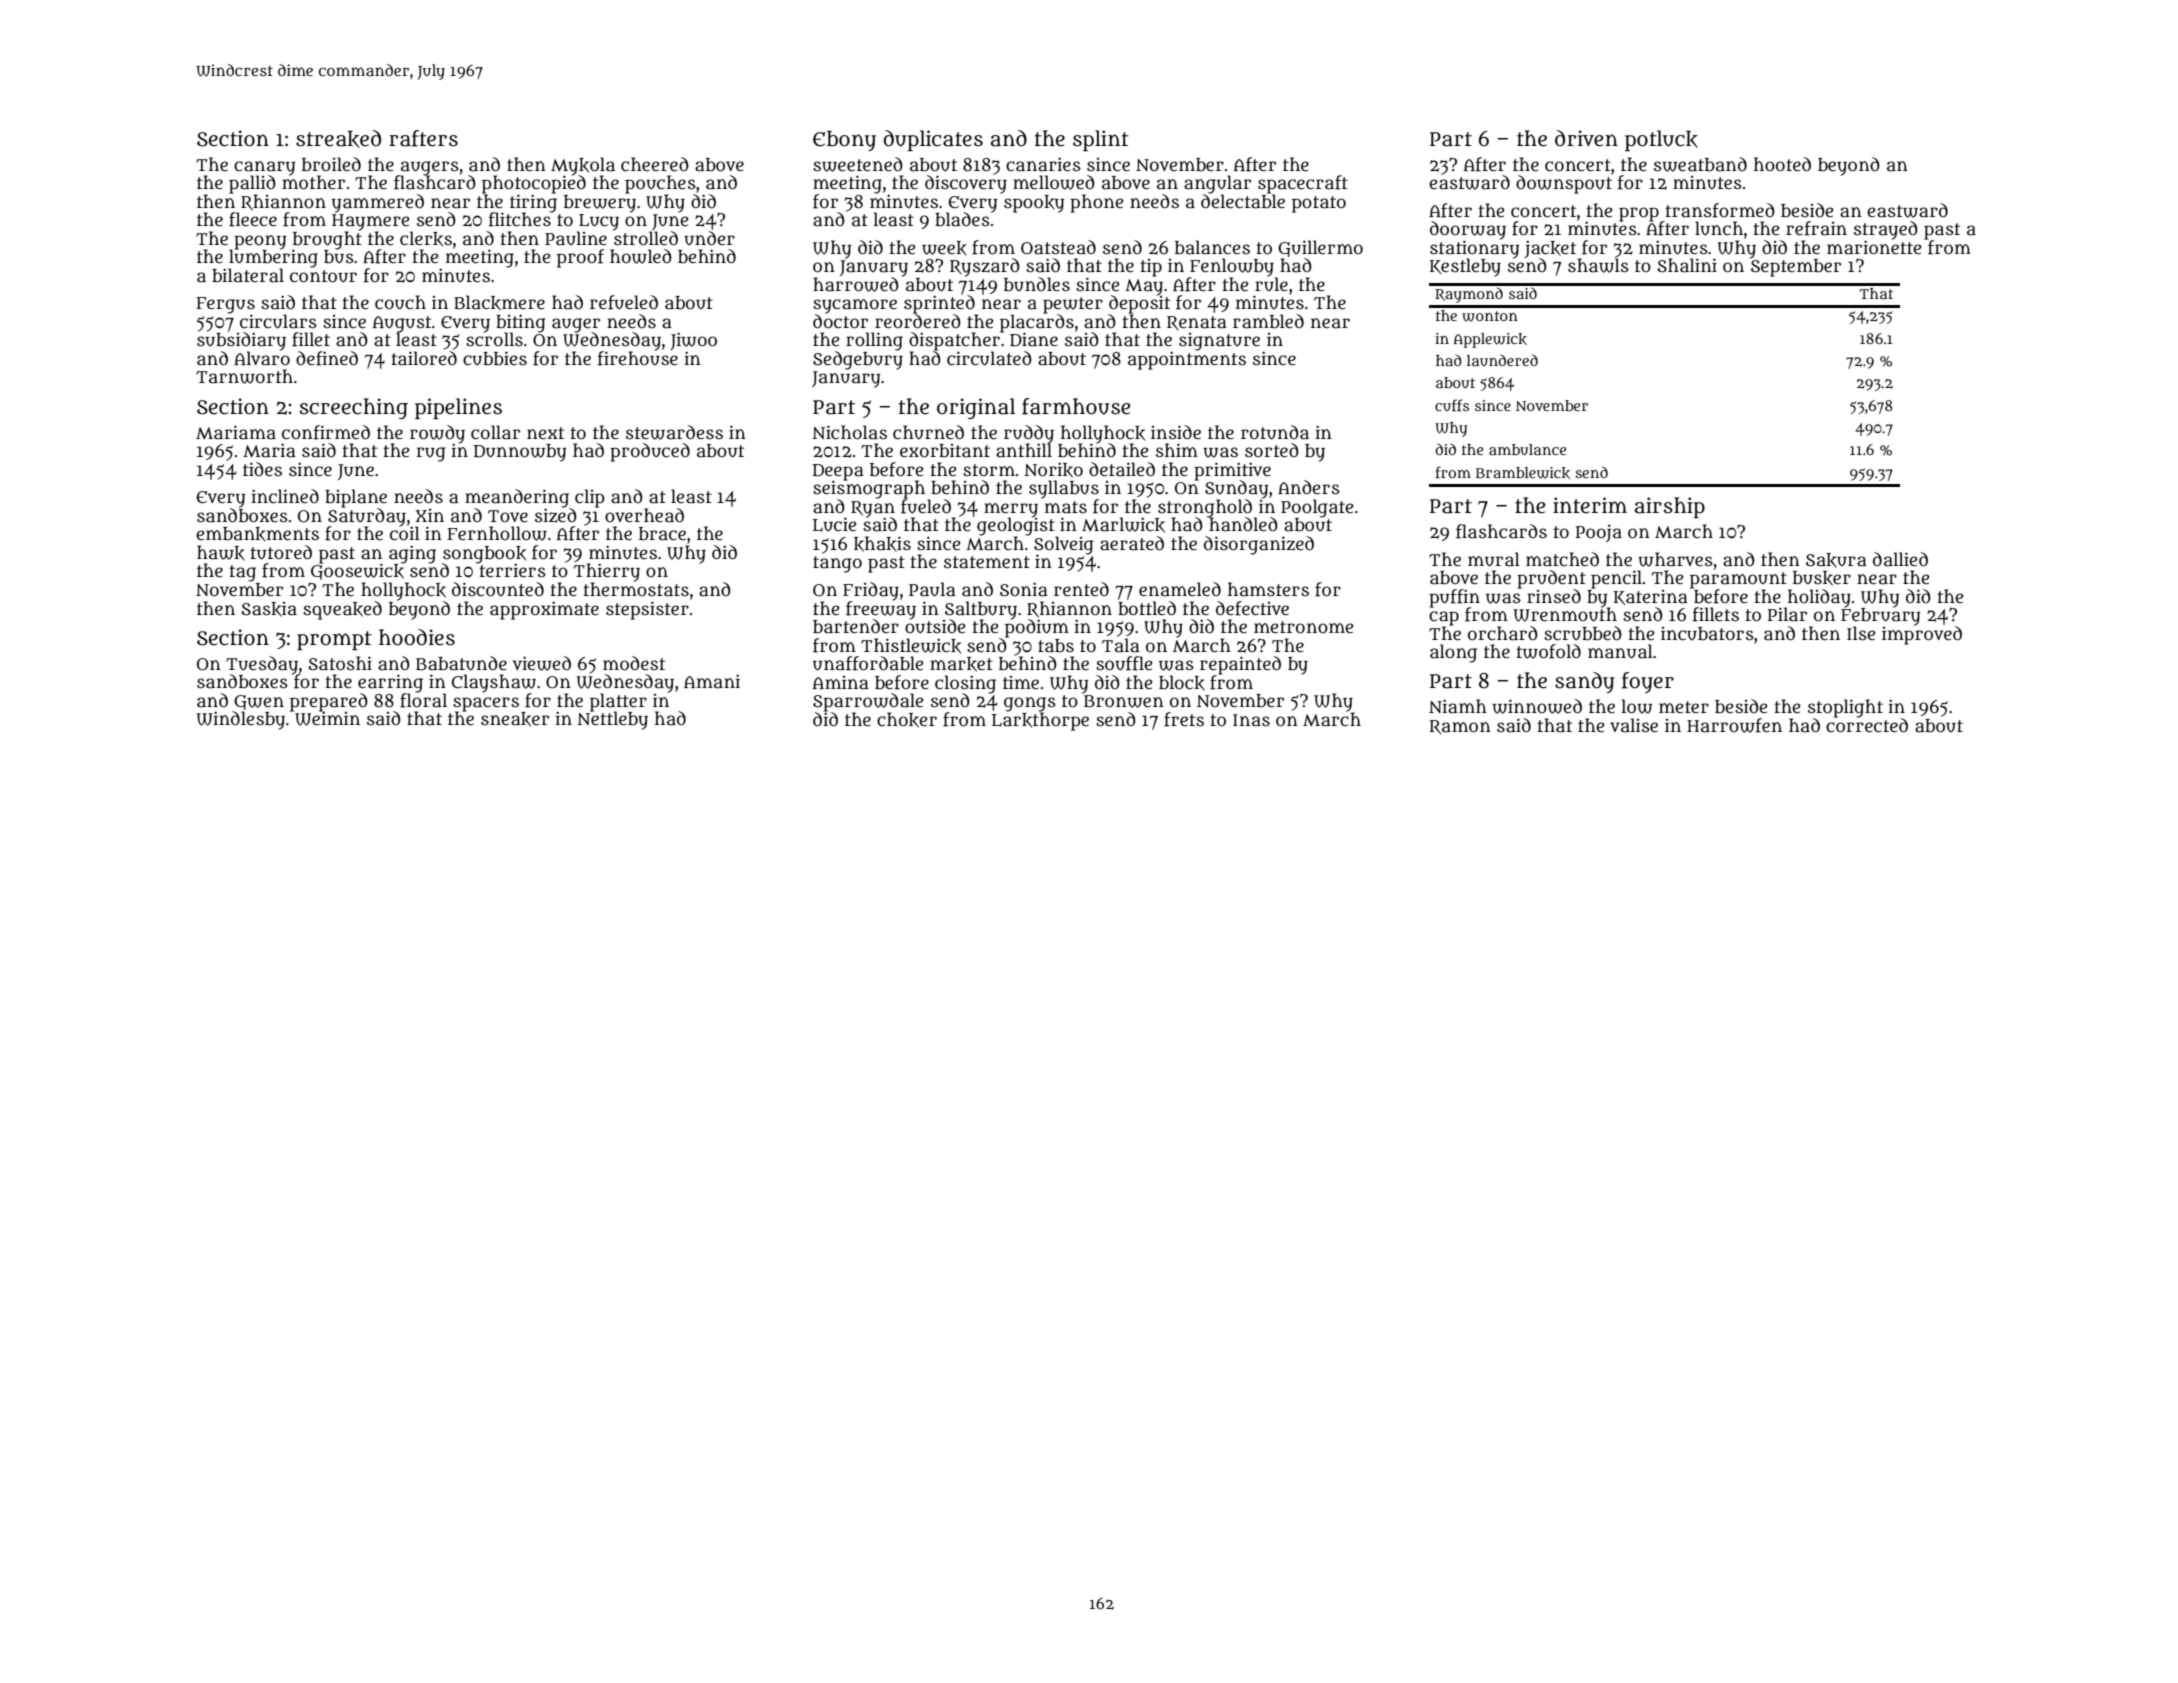  Describe the element at coordinates (1796, 268) in the document. I see `September` at that location.
